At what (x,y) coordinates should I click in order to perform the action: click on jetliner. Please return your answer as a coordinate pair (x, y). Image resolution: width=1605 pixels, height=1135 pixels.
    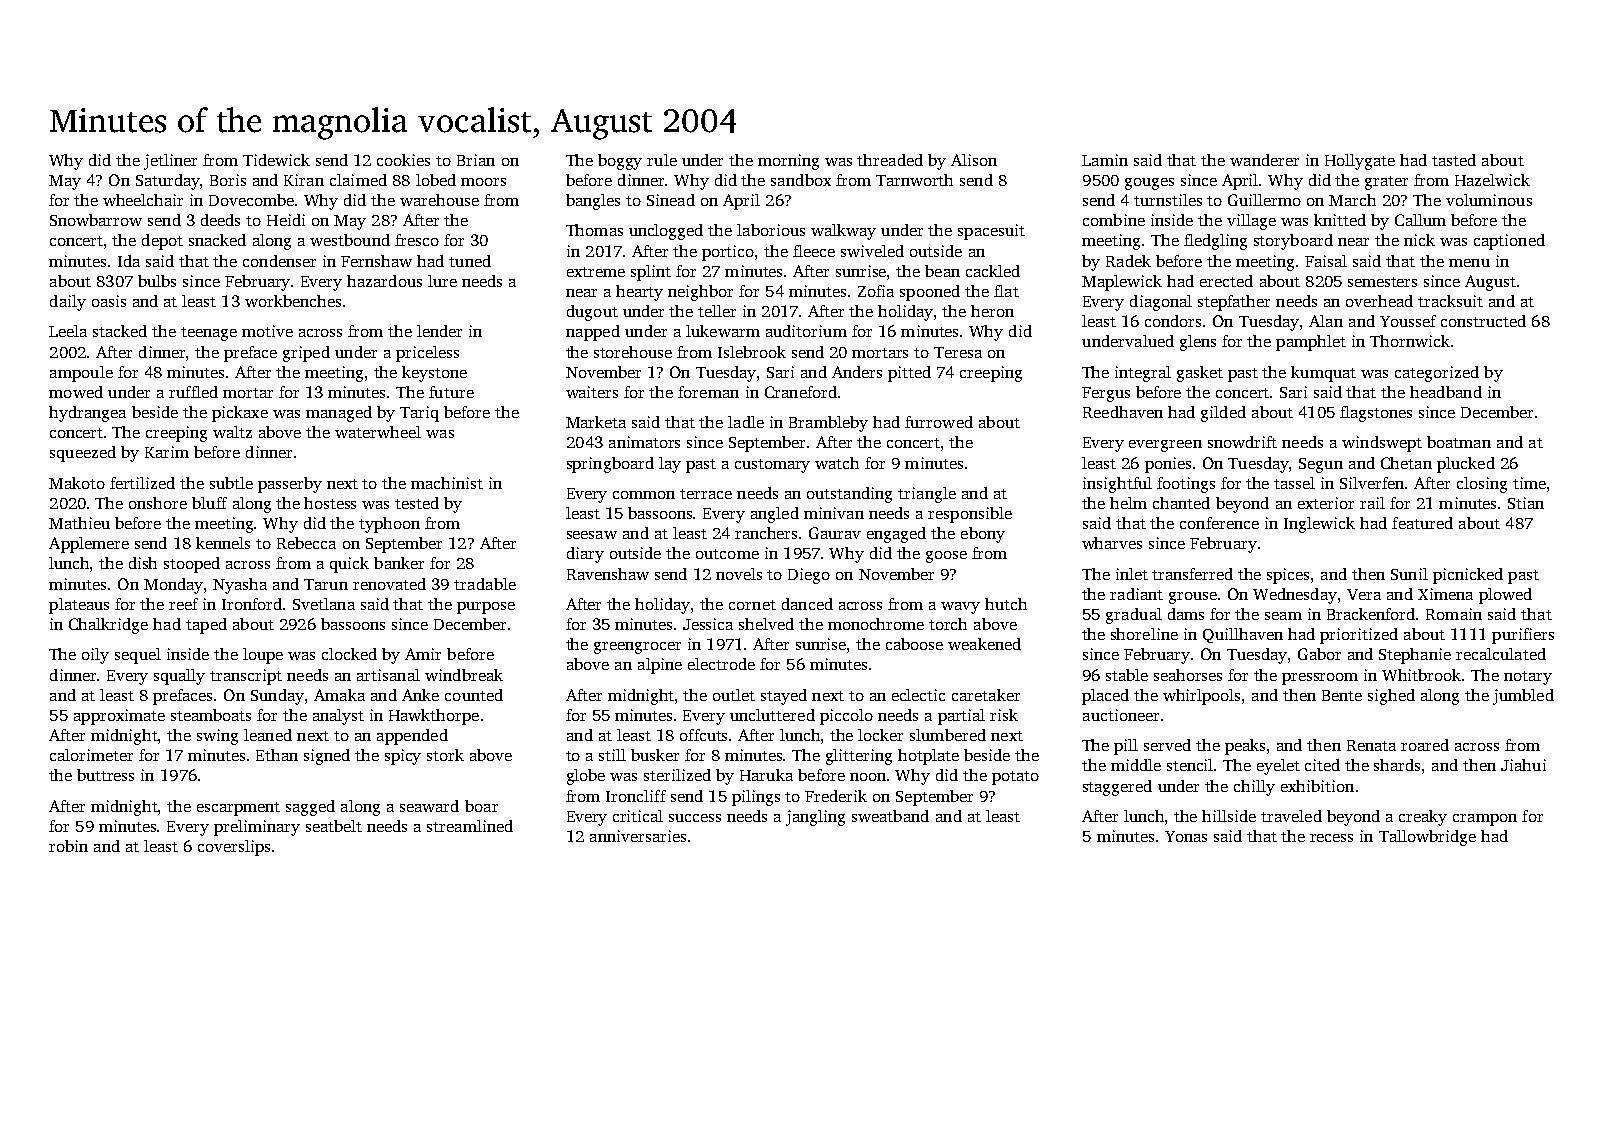
    Looking at the image, I should click on (170, 162).
